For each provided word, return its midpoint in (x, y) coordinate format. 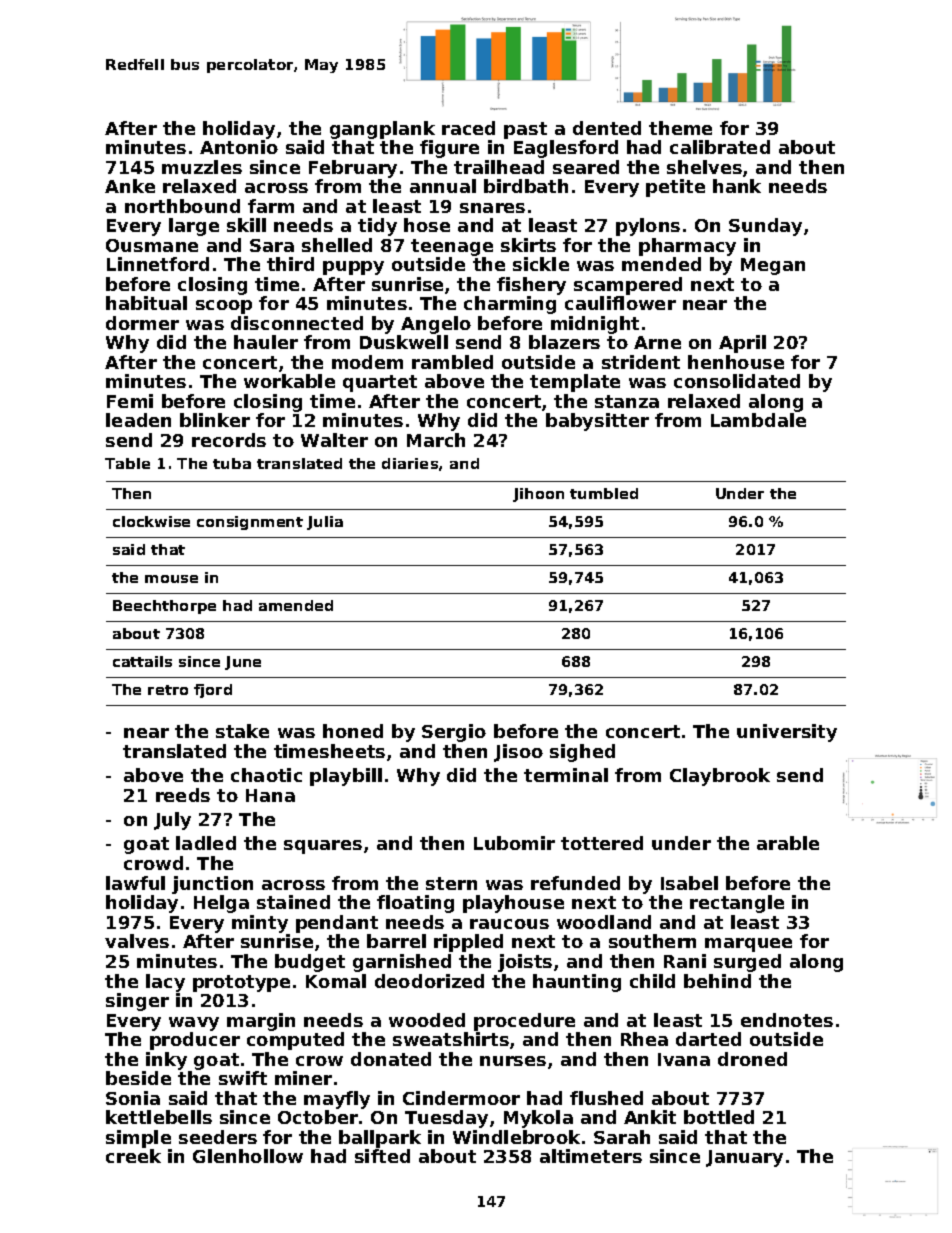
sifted (382, 1156)
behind (717, 981)
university (787, 733)
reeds (183, 795)
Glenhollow (248, 1156)
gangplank (382, 130)
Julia (325, 523)
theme (680, 128)
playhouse (513, 904)
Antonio (239, 147)
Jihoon (538, 495)
